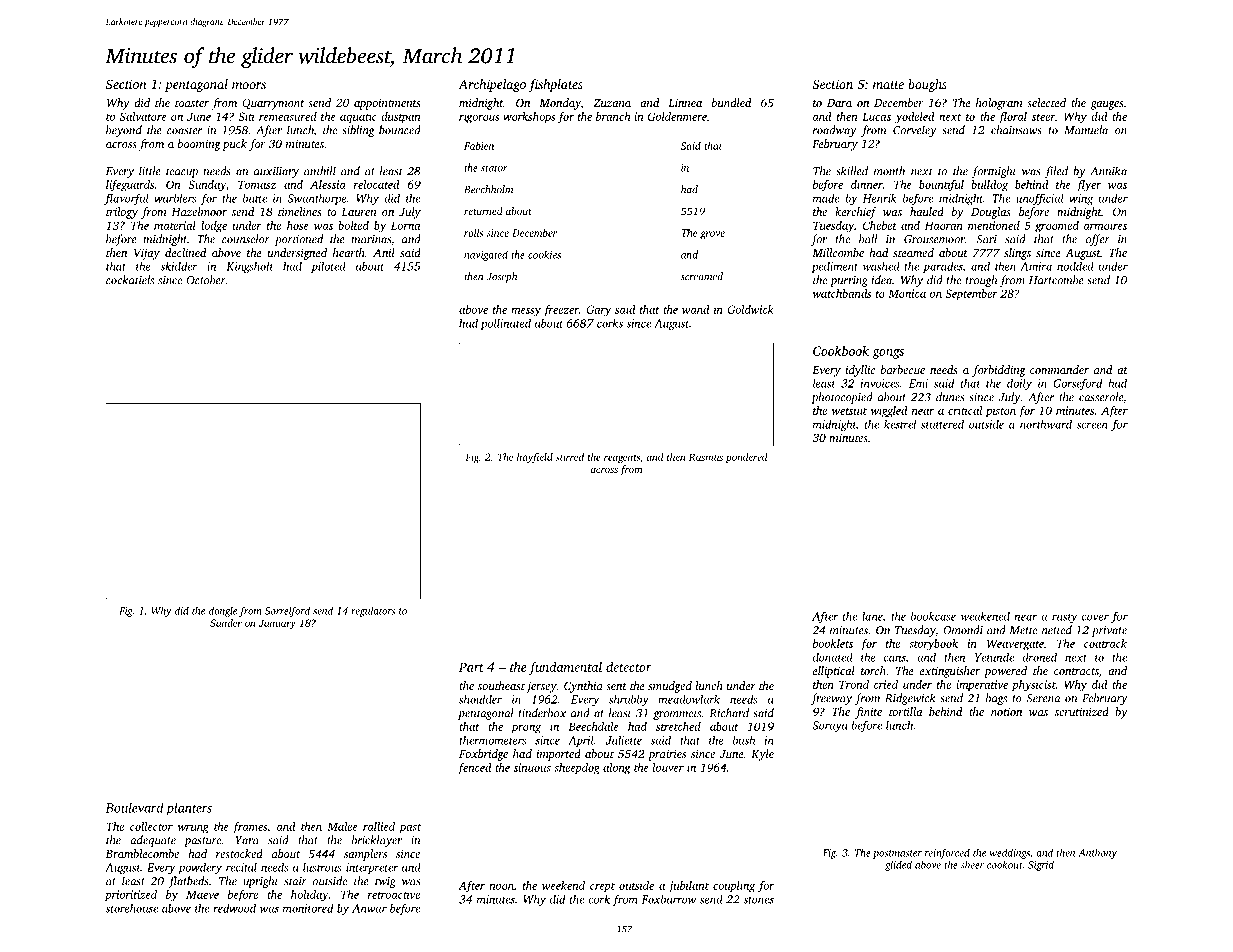 The width and height of the screenshot is (1233, 952). What do you see at coordinates (150, 171) in the screenshot?
I see `little` at bounding box center [150, 171].
